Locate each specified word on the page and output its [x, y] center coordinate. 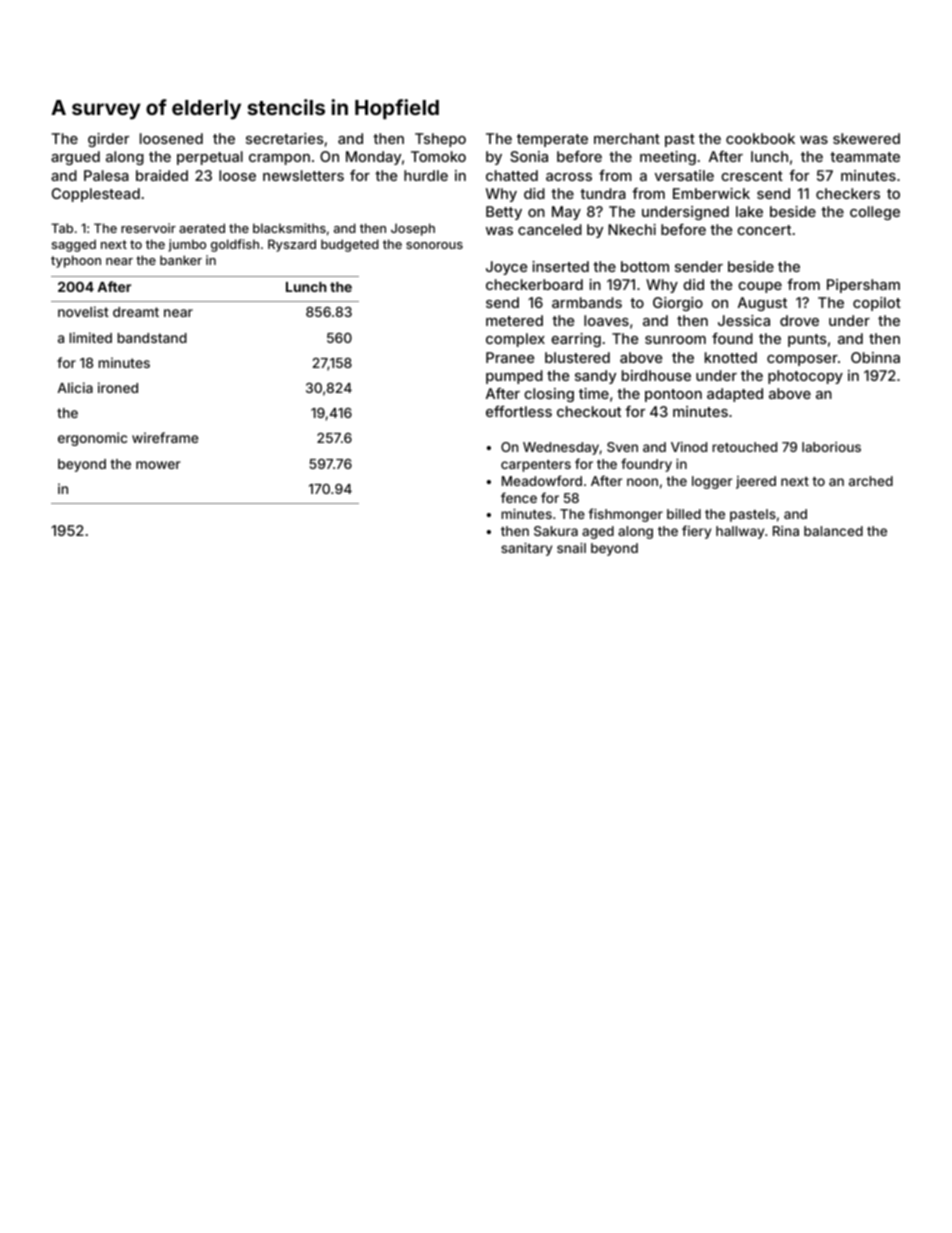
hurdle [426, 175]
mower [158, 465]
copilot [877, 304]
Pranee [510, 357]
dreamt [136, 312]
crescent [752, 176]
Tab [62, 228]
